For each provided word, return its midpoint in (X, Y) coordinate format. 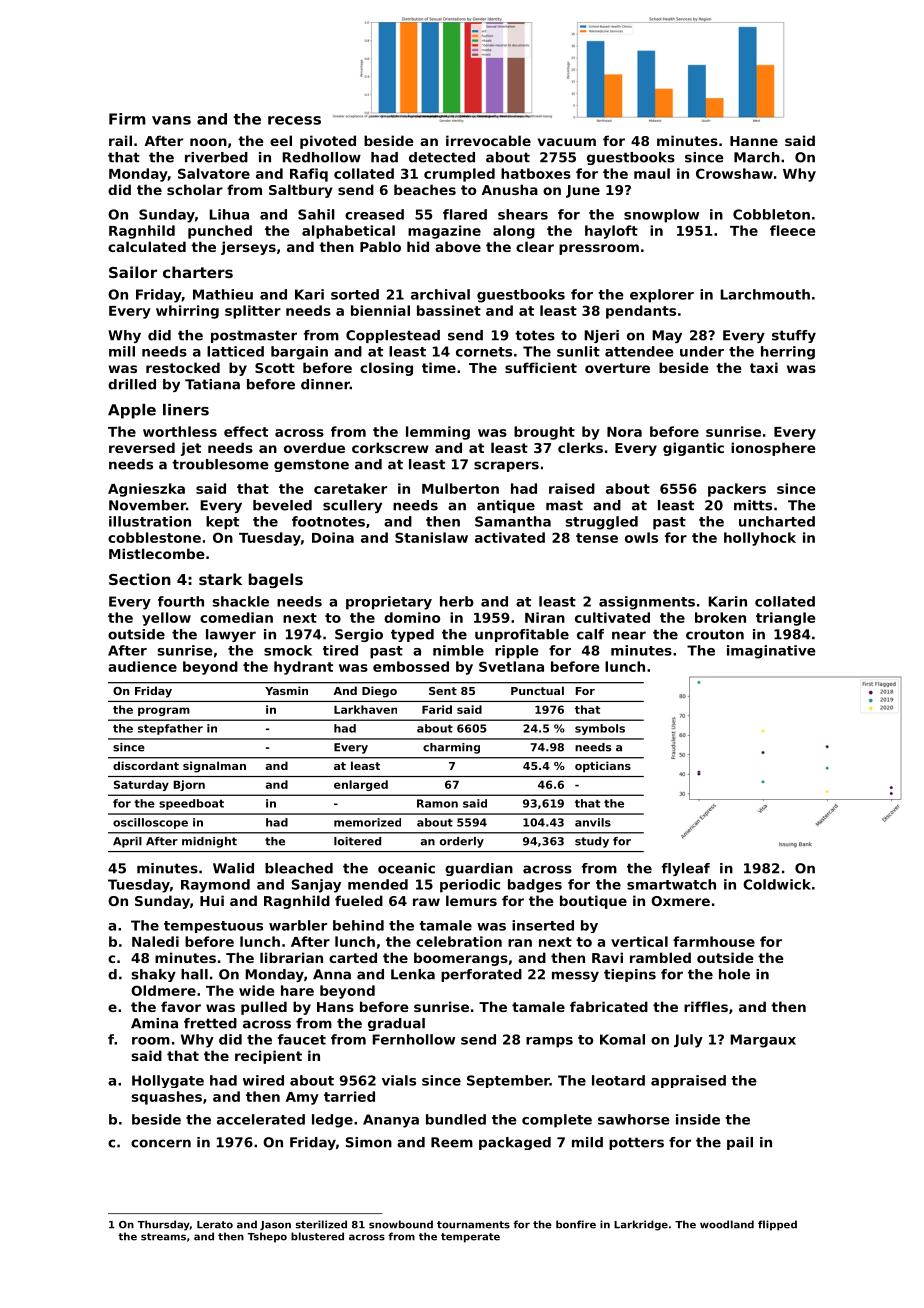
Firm (127, 119)
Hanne (754, 141)
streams (163, 1237)
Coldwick (777, 884)
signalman (214, 767)
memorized (367, 822)
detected (442, 157)
